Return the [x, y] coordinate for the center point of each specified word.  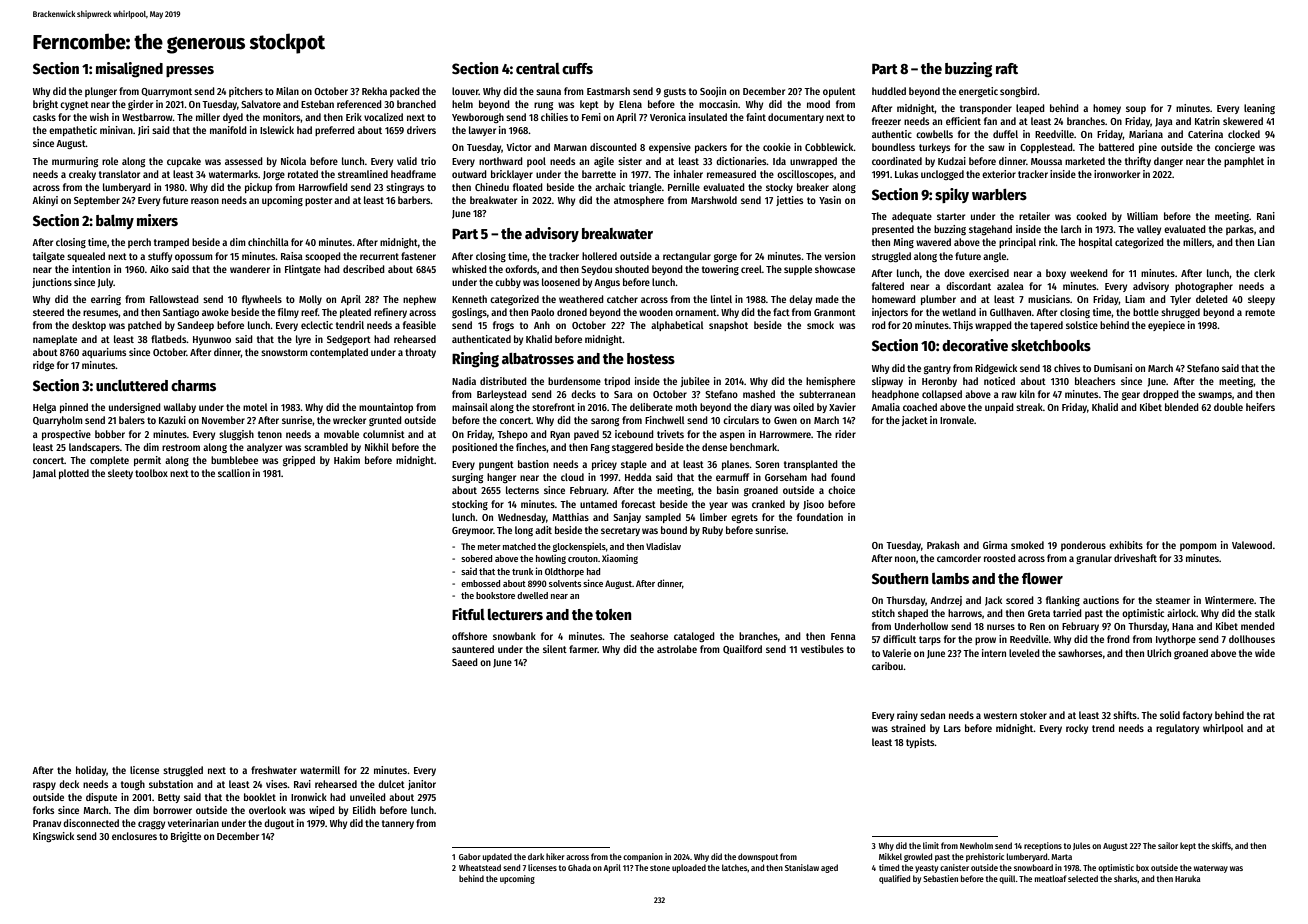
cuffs [577, 68]
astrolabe [677, 649]
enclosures [134, 836]
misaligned [129, 70]
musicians [1049, 299]
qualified [894, 879]
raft [1007, 68]
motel [255, 407]
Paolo [542, 312]
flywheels [262, 300]
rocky [1077, 729]
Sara [623, 394]
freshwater [274, 770]
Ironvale [957, 420]
